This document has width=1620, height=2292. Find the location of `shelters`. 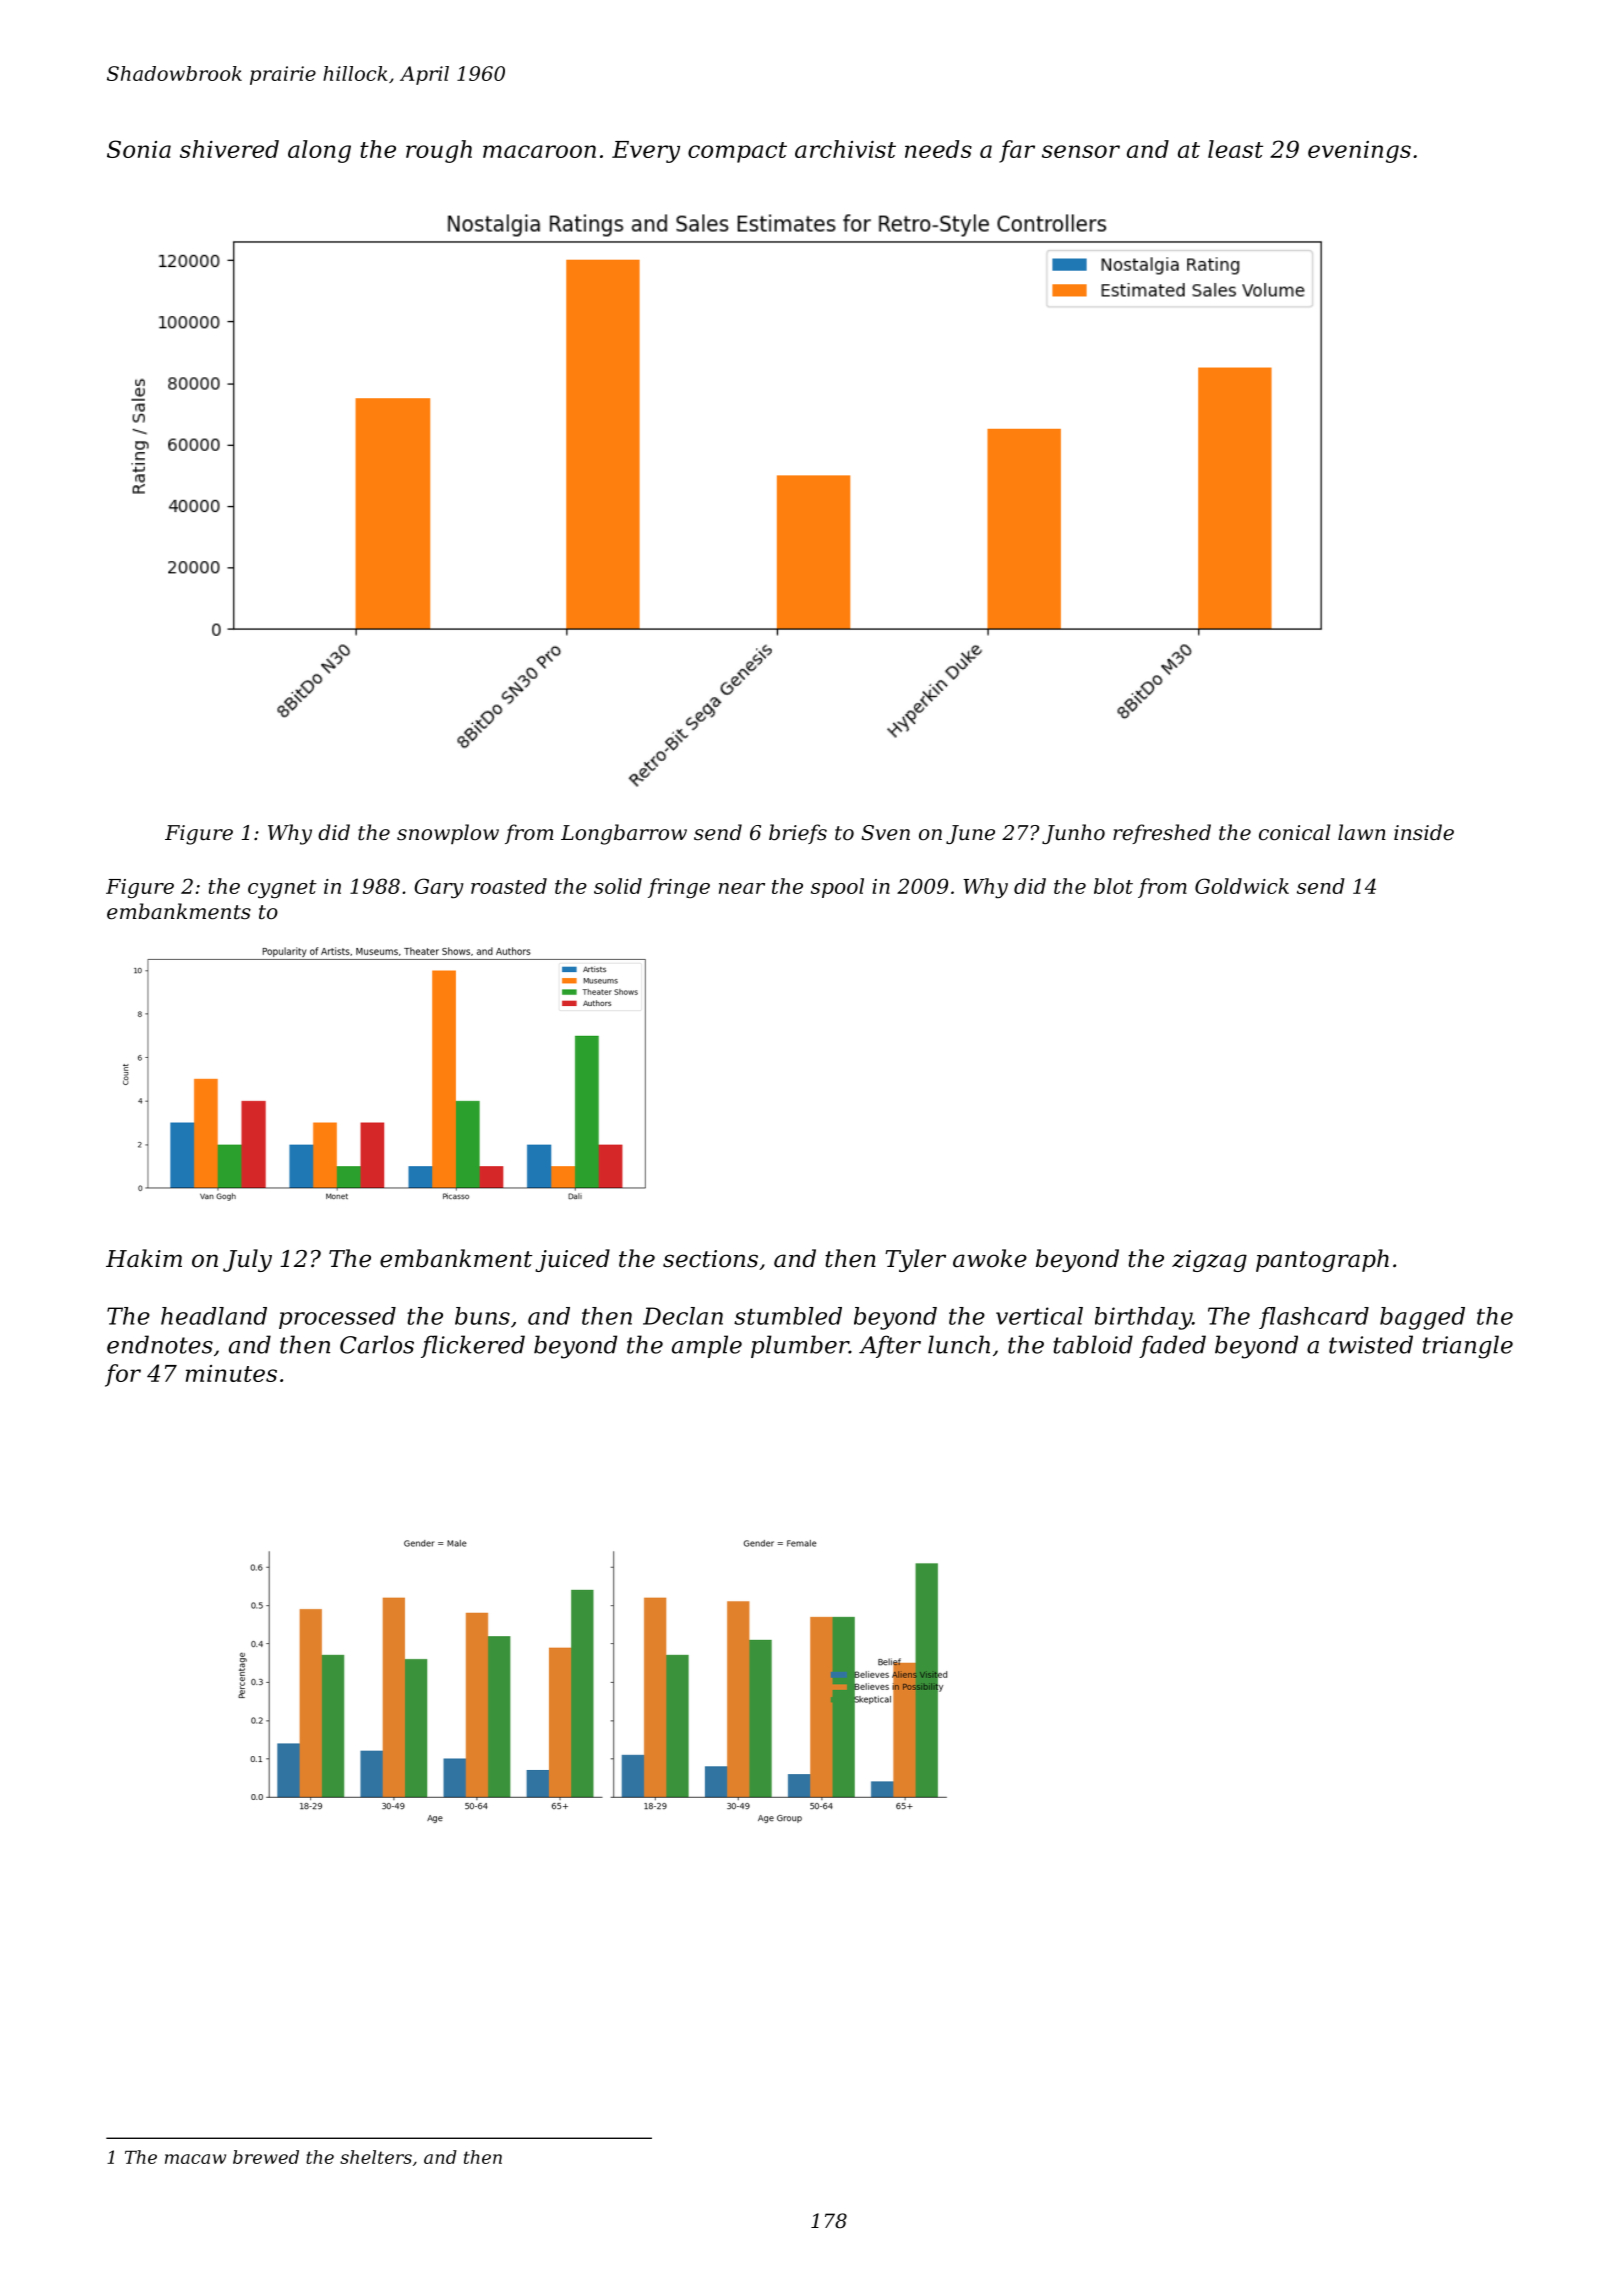

shelters is located at coordinates (376, 2157).
